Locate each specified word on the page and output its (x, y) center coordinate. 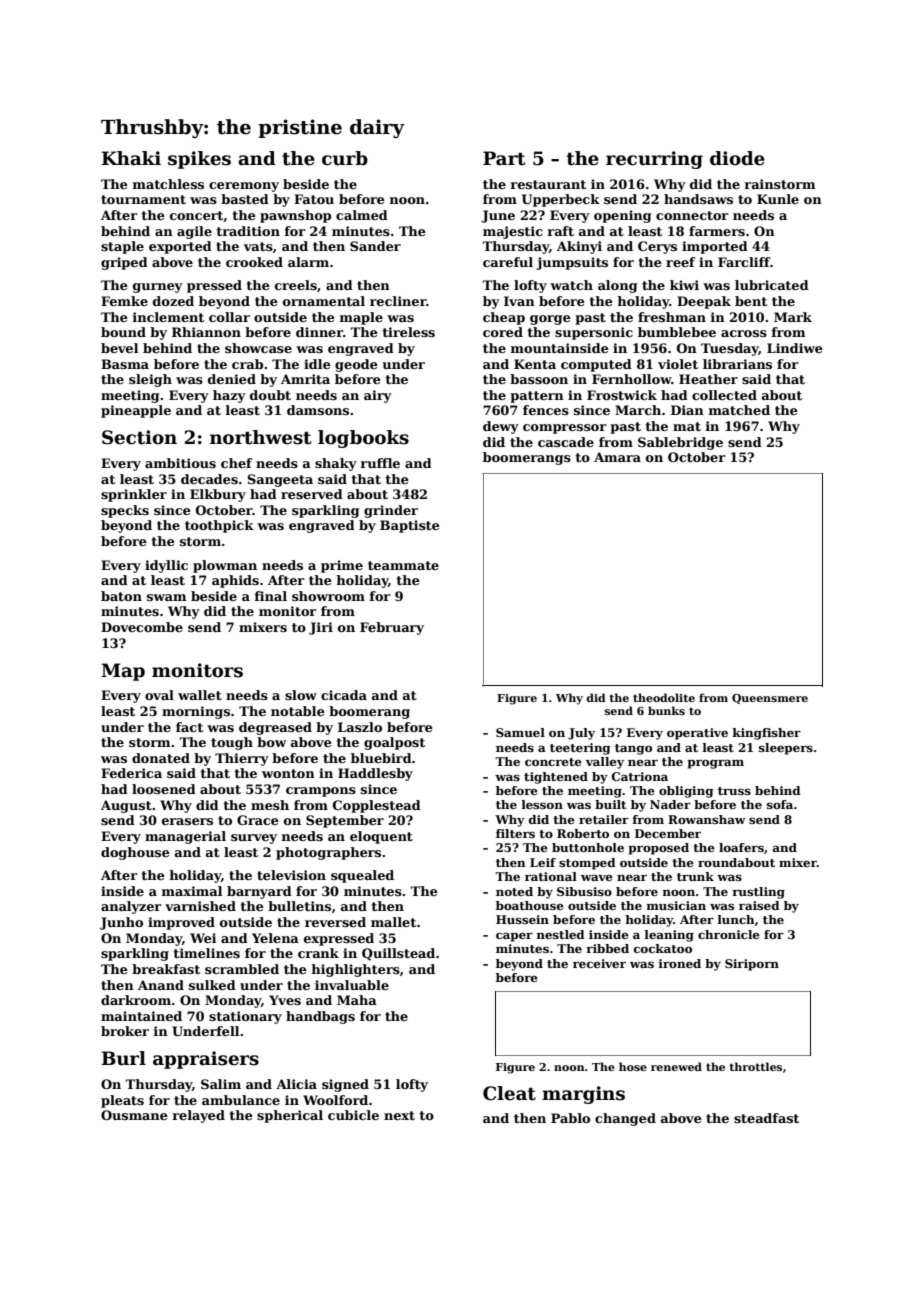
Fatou (314, 199)
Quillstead (398, 954)
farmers (717, 231)
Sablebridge (680, 443)
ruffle (380, 463)
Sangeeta (280, 480)
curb (345, 158)
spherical (290, 1116)
